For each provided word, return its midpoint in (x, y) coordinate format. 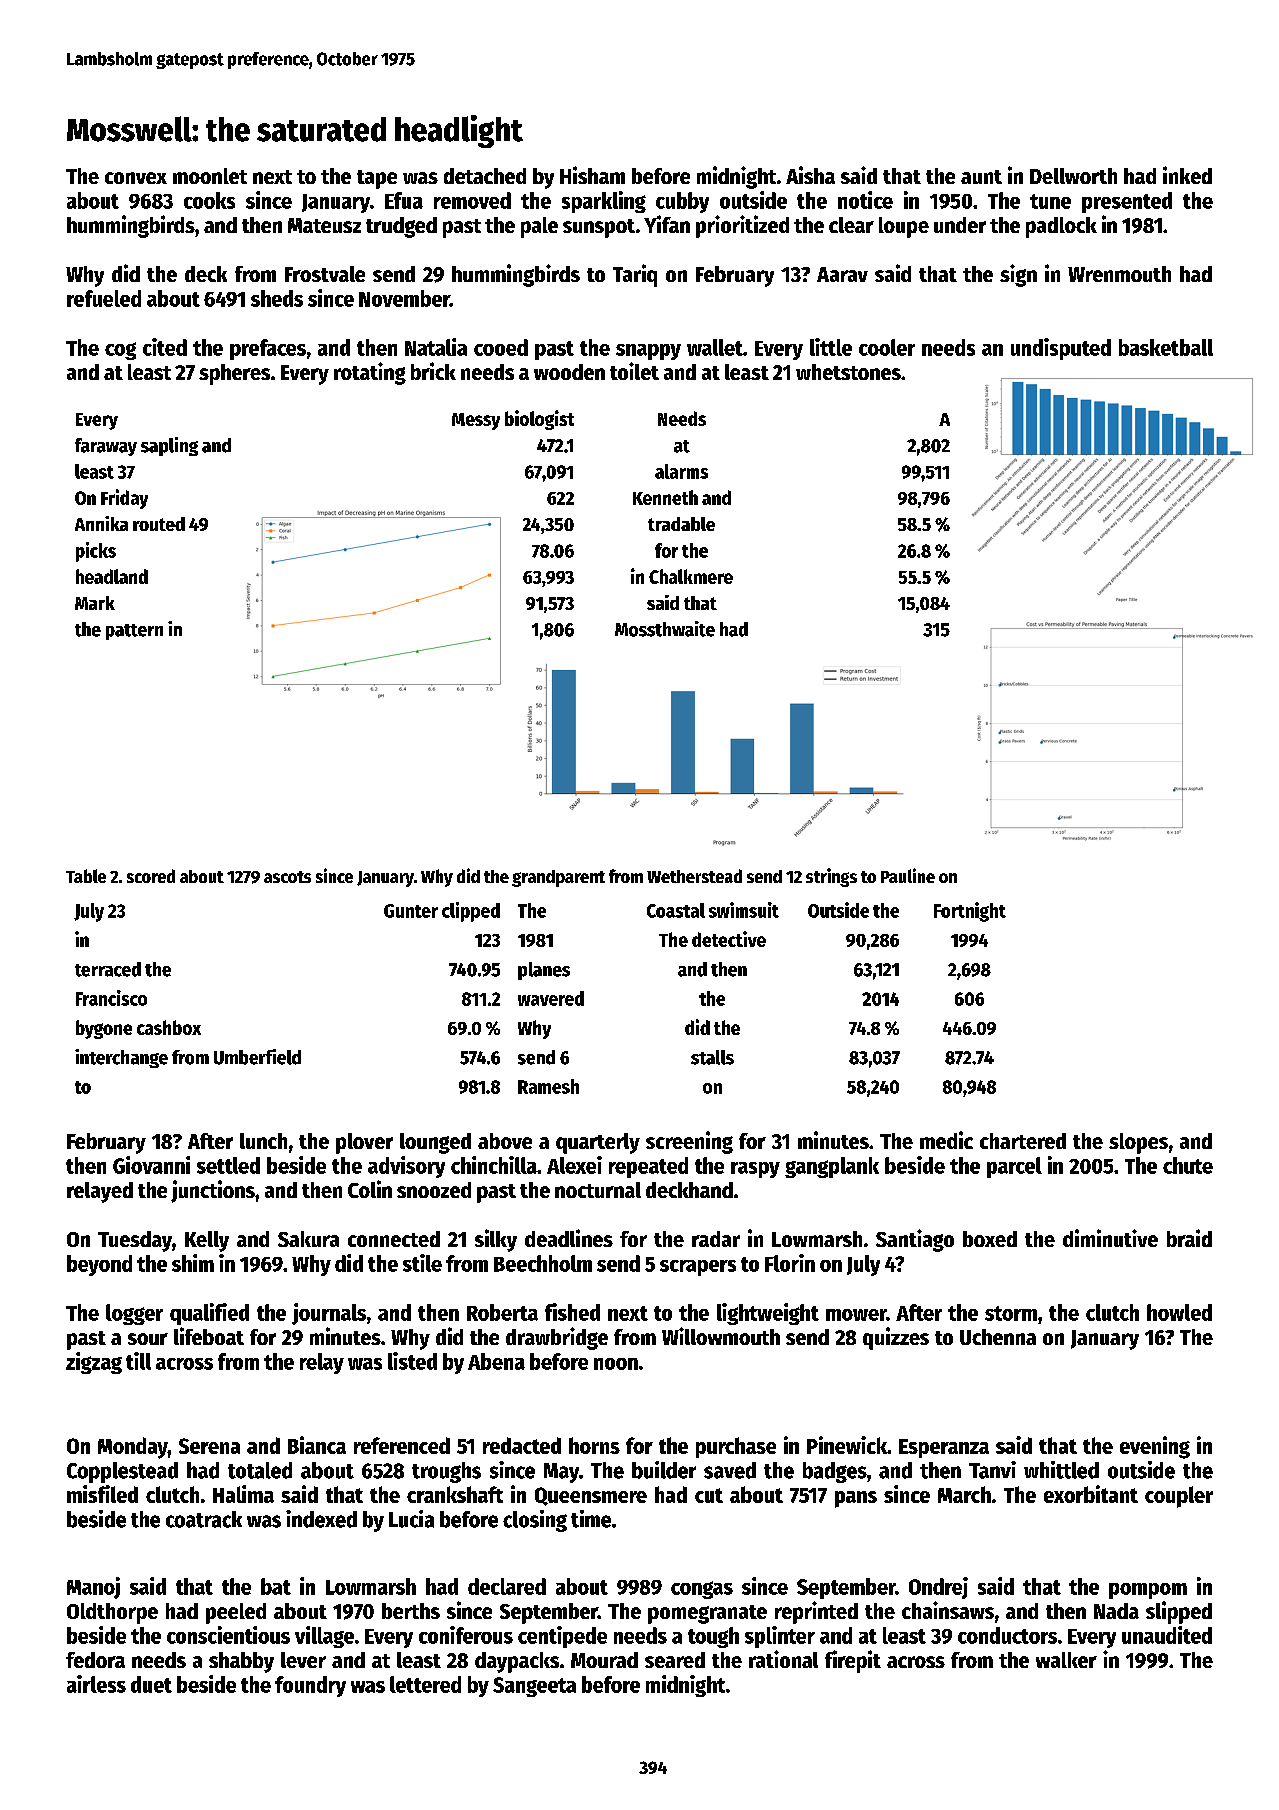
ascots (287, 877)
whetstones (848, 372)
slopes (1138, 1143)
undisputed (1061, 349)
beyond (99, 1265)
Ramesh (548, 1086)
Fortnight (970, 912)
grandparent (558, 878)
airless (96, 1684)
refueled (104, 298)
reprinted (816, 1612)
